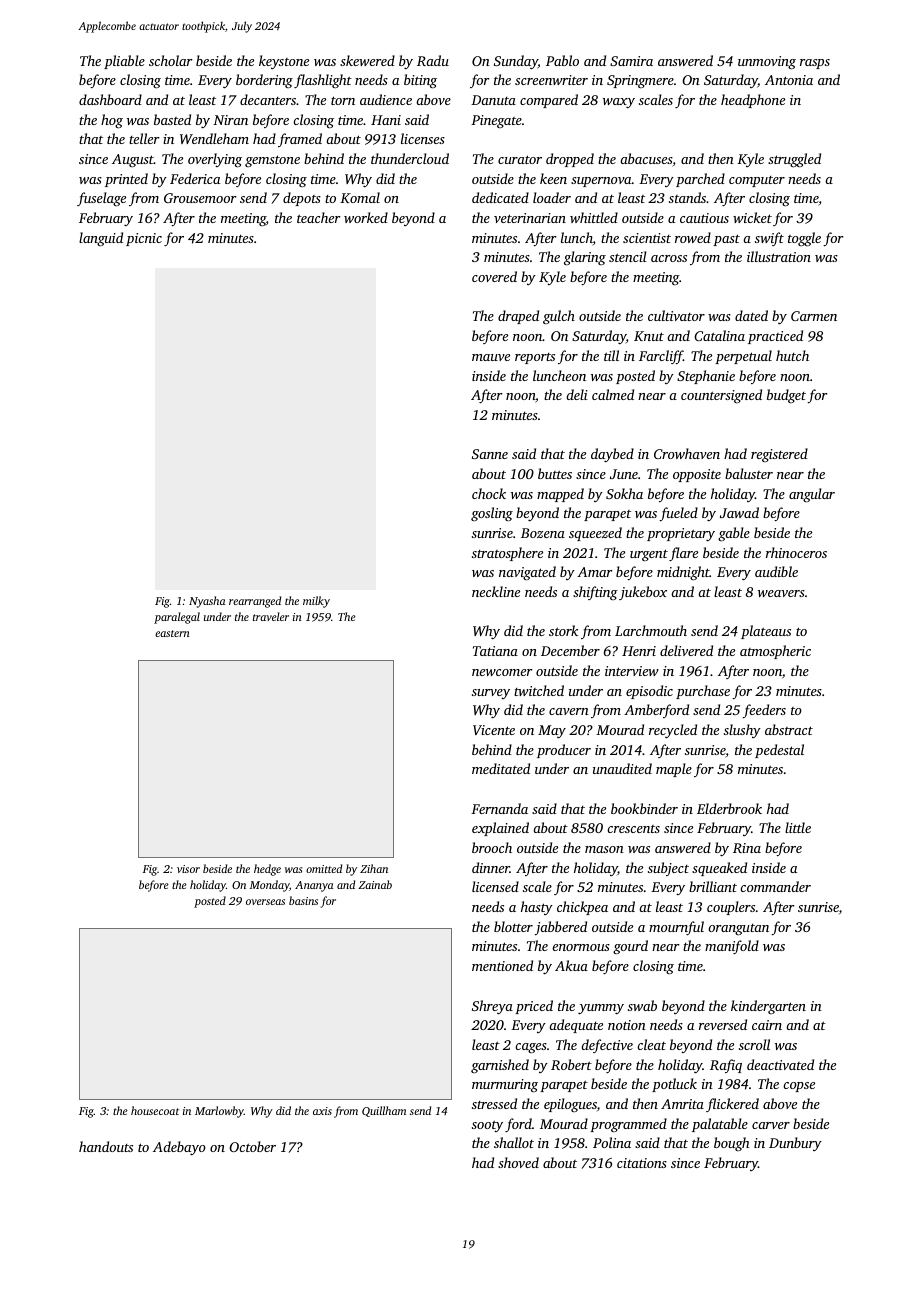 The width and height of the image is (924, 1308). What do you see at coordinates (814, 316) in the image?
I see `Carmen` at bounding box center [814, 316].
